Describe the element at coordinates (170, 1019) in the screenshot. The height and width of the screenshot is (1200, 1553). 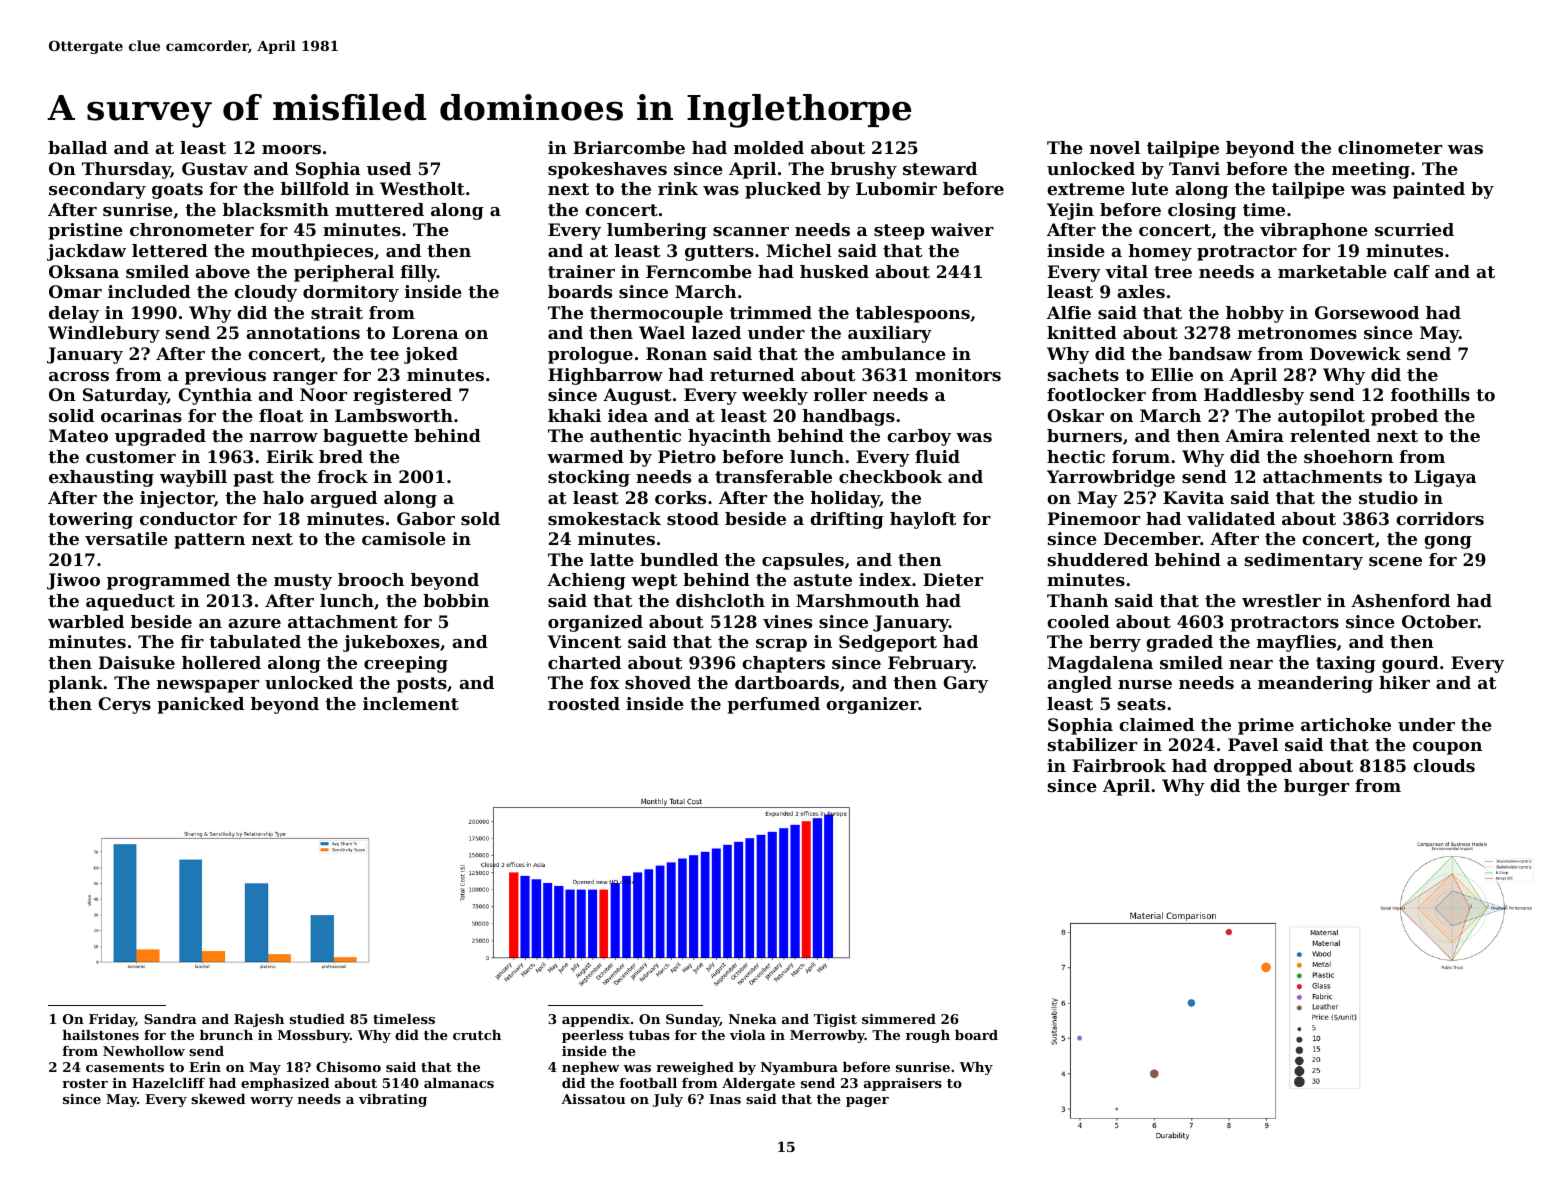
I see `Sandra` at that location.
